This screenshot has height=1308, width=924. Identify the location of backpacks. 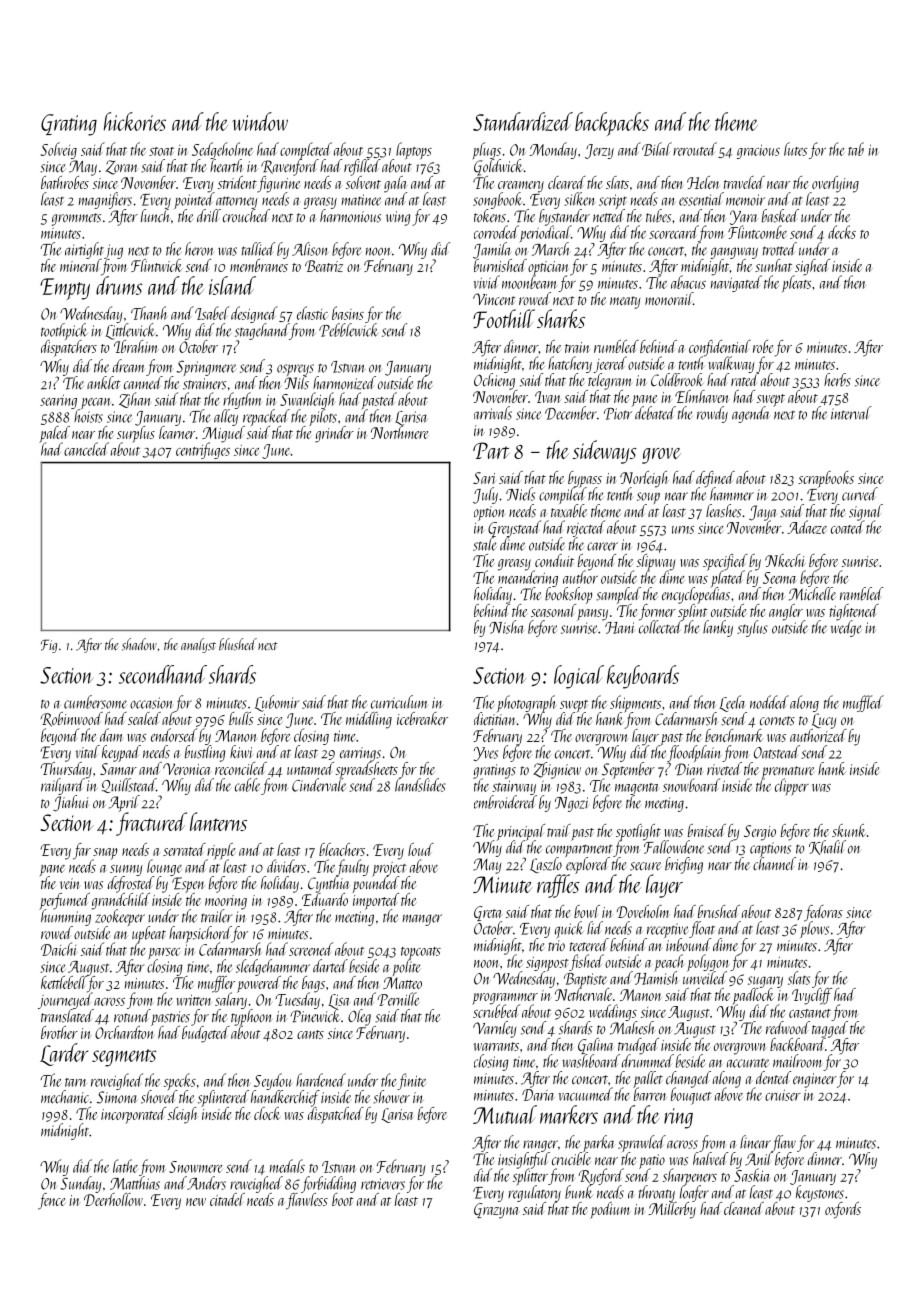
(612, 124).
